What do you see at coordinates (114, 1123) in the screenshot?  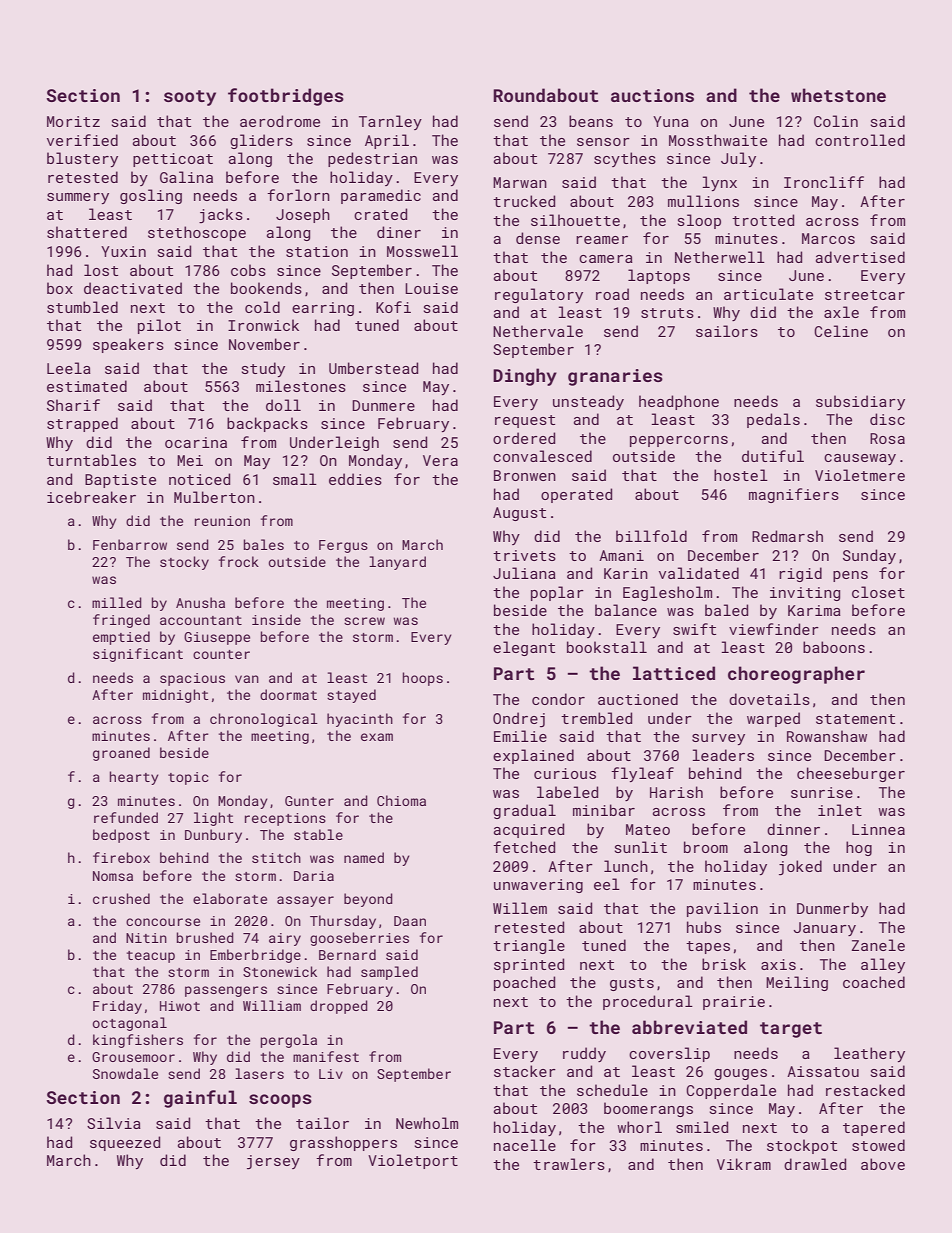 I see `Silvia` at bounding box center [114, 1123].
